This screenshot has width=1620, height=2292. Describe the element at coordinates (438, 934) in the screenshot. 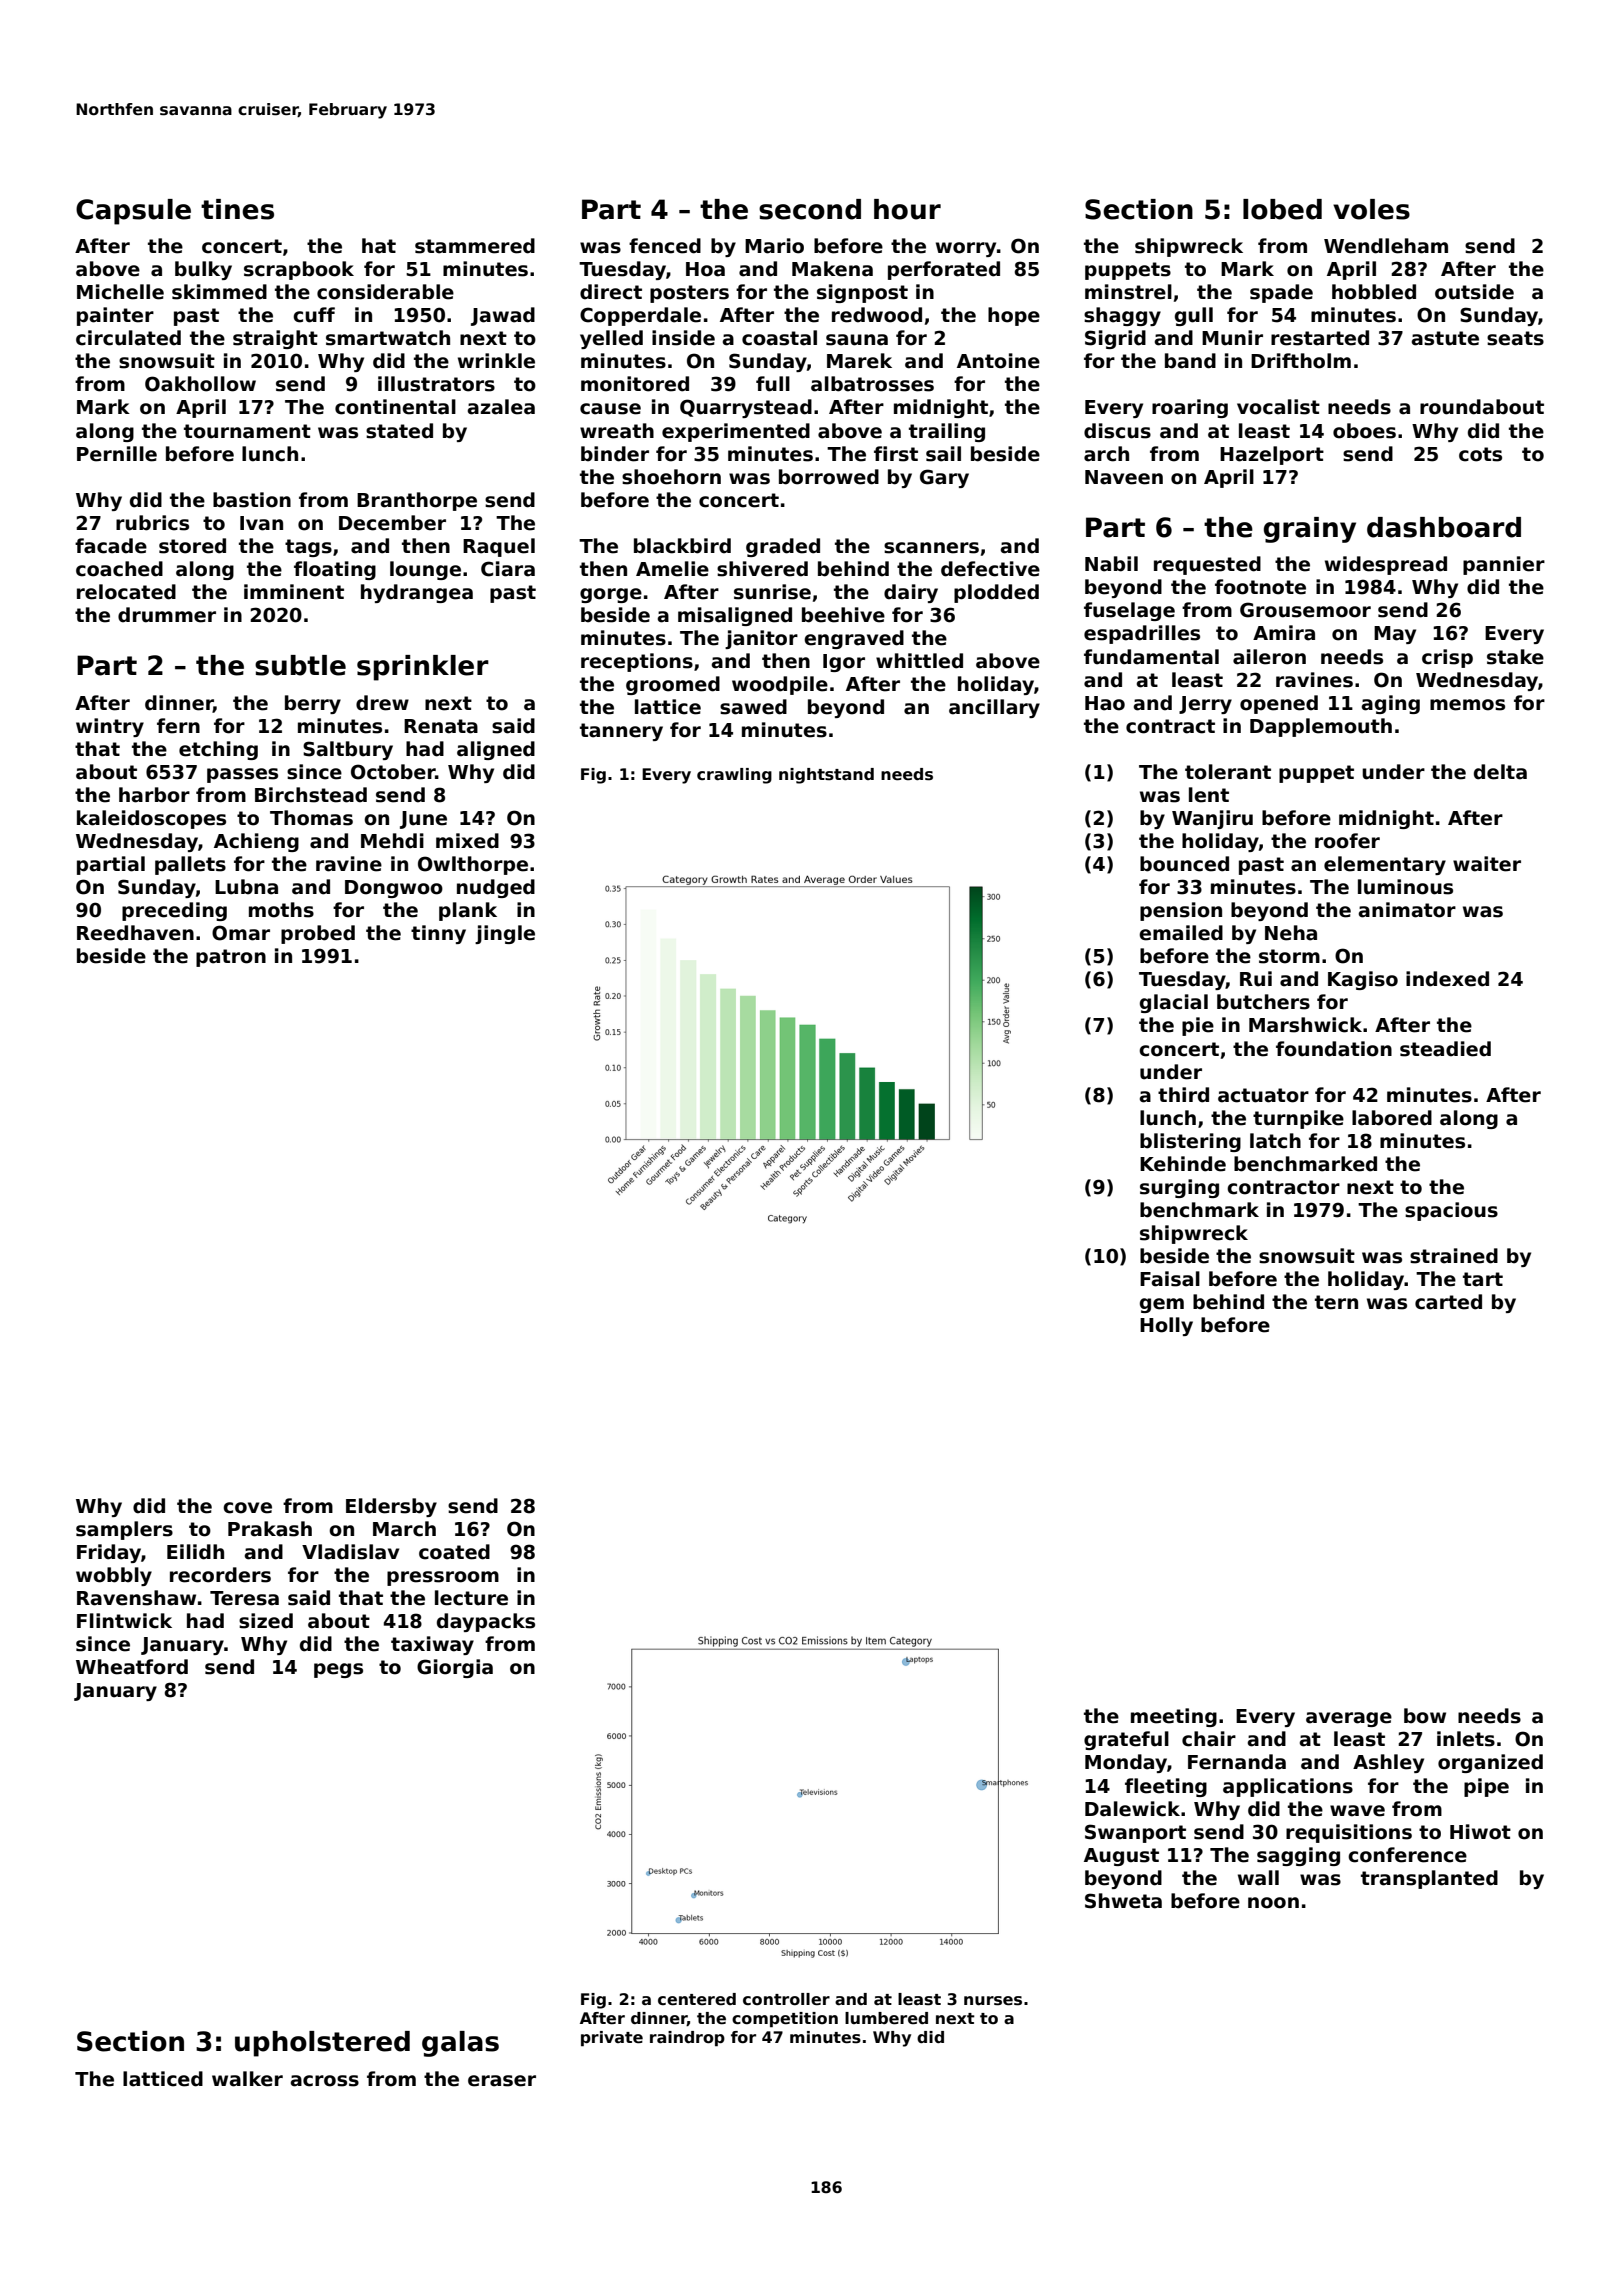

I see `tinny` at that location.
